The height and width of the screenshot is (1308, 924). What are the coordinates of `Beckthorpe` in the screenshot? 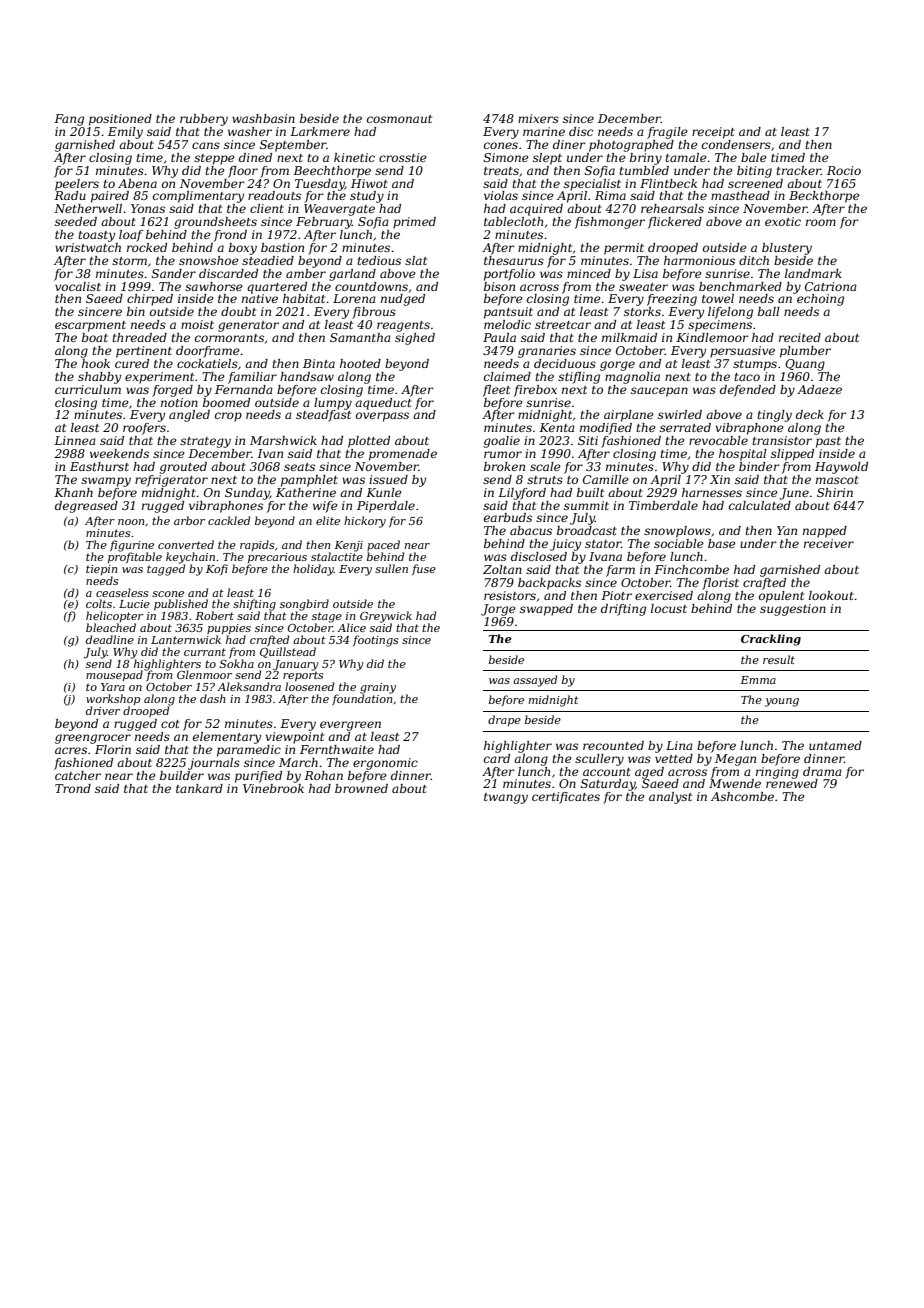 It's located at (824, 197).
